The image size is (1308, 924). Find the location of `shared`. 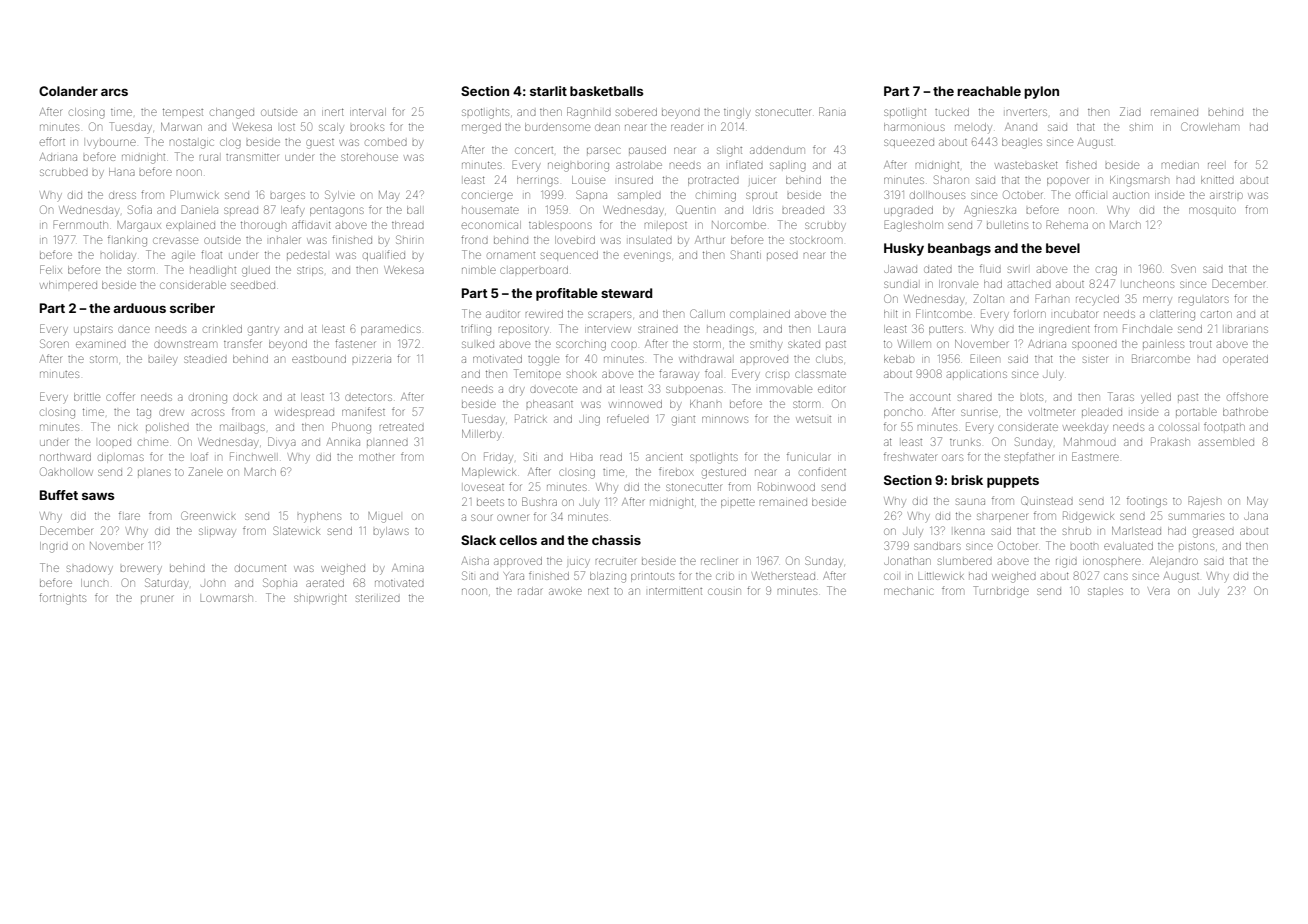

shared is located at coordinates (975, 397).
